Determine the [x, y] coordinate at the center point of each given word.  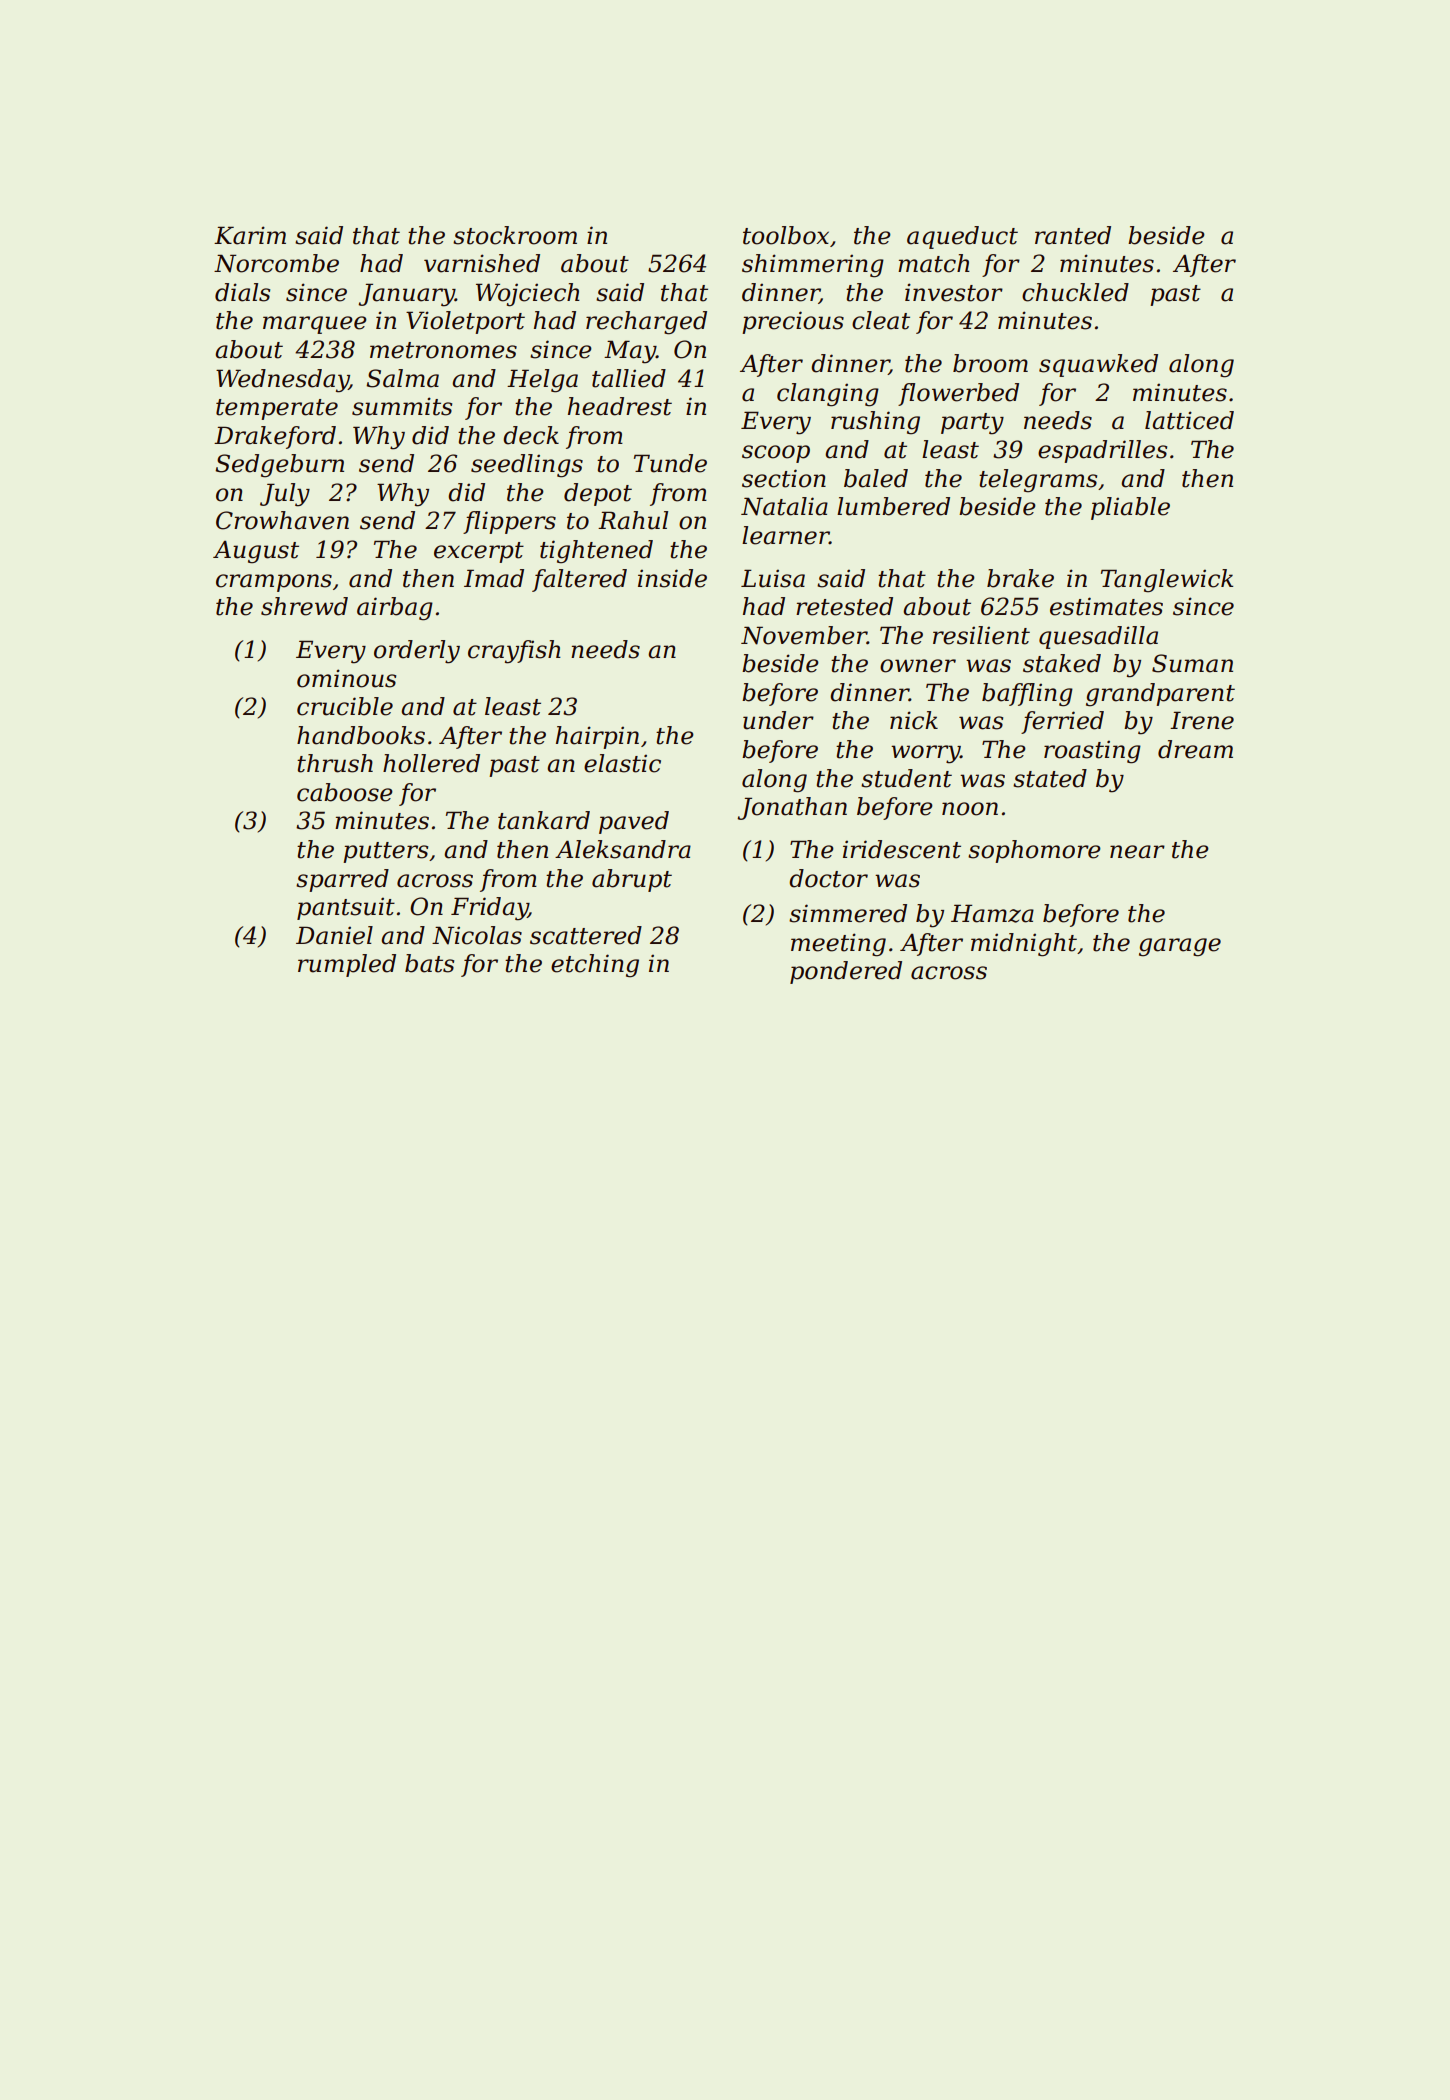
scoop [776, 454]
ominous [346, 678]
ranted [1073, 235]
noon [970, 809]
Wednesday [282, 381]
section [784, 478]
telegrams [1038, 481]
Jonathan [792, 808]
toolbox [786, 235]
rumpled [347, 965]
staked [1062, 663]
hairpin [597, 737]
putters [385, 852]
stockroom [515, 235]
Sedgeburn [279, 466]
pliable [1130, 508]
